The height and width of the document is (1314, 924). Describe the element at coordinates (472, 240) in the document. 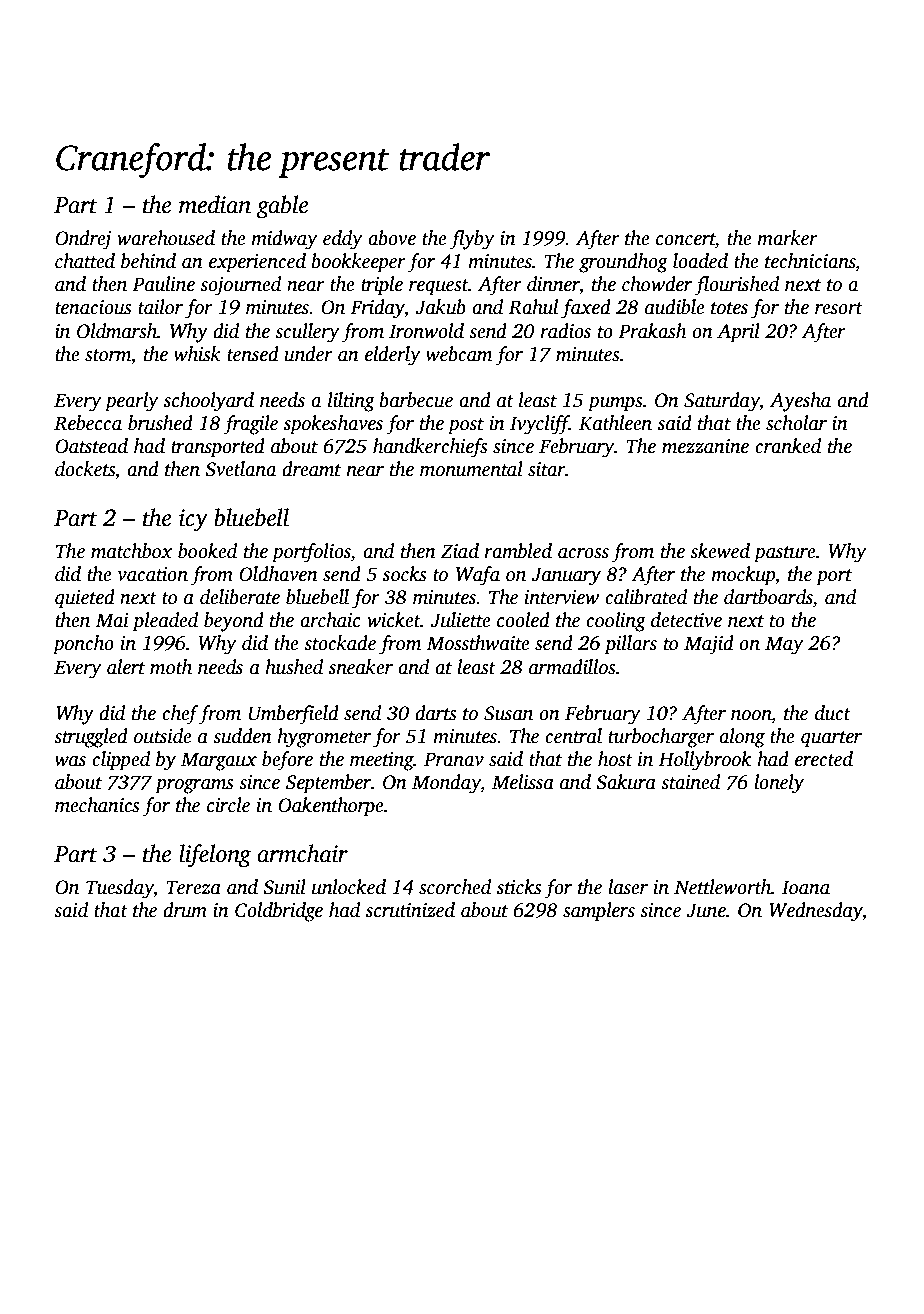

I see `flyby` at that location.
